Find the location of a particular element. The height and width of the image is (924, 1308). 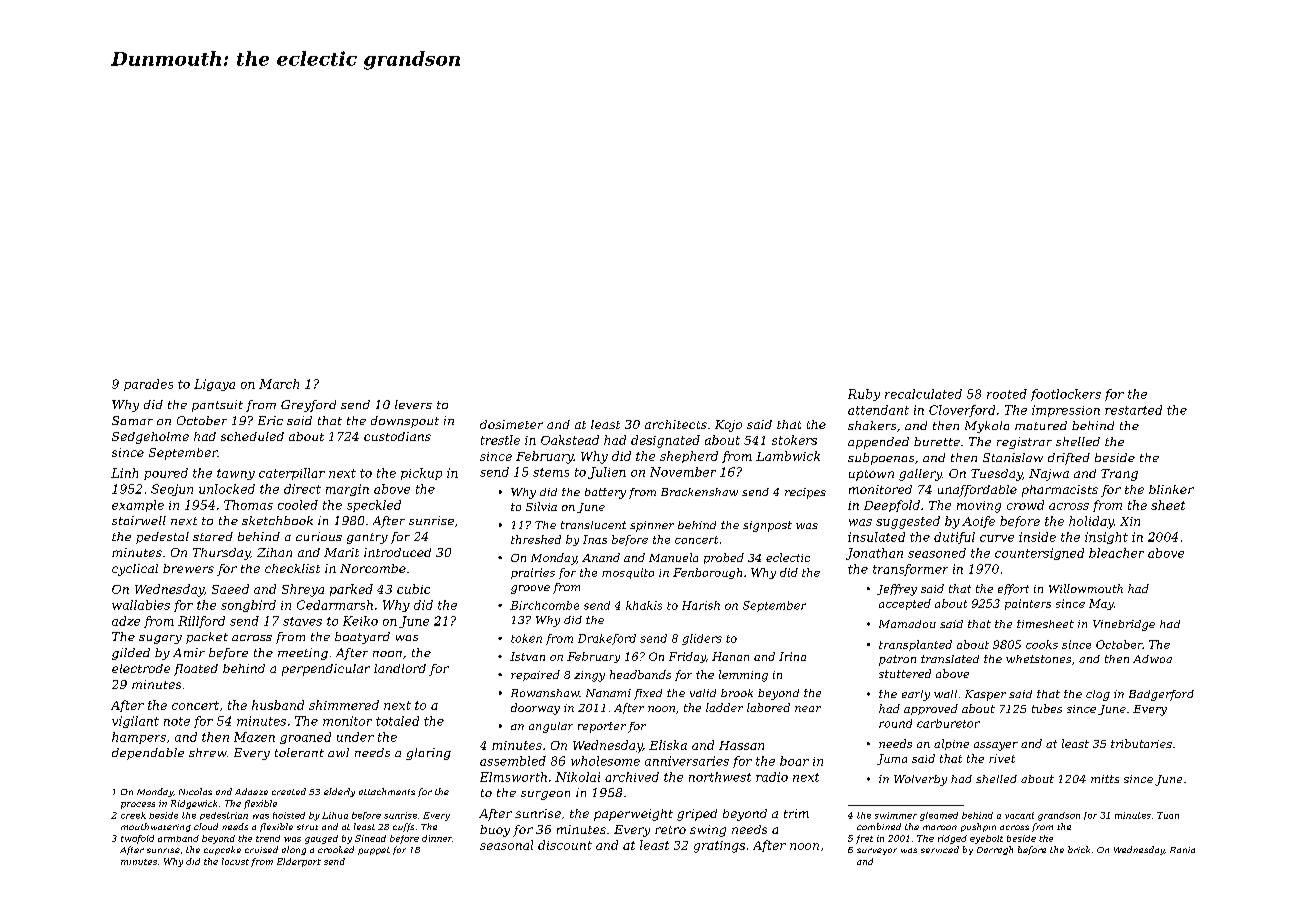

brook is located at coordinates (737, 693).
